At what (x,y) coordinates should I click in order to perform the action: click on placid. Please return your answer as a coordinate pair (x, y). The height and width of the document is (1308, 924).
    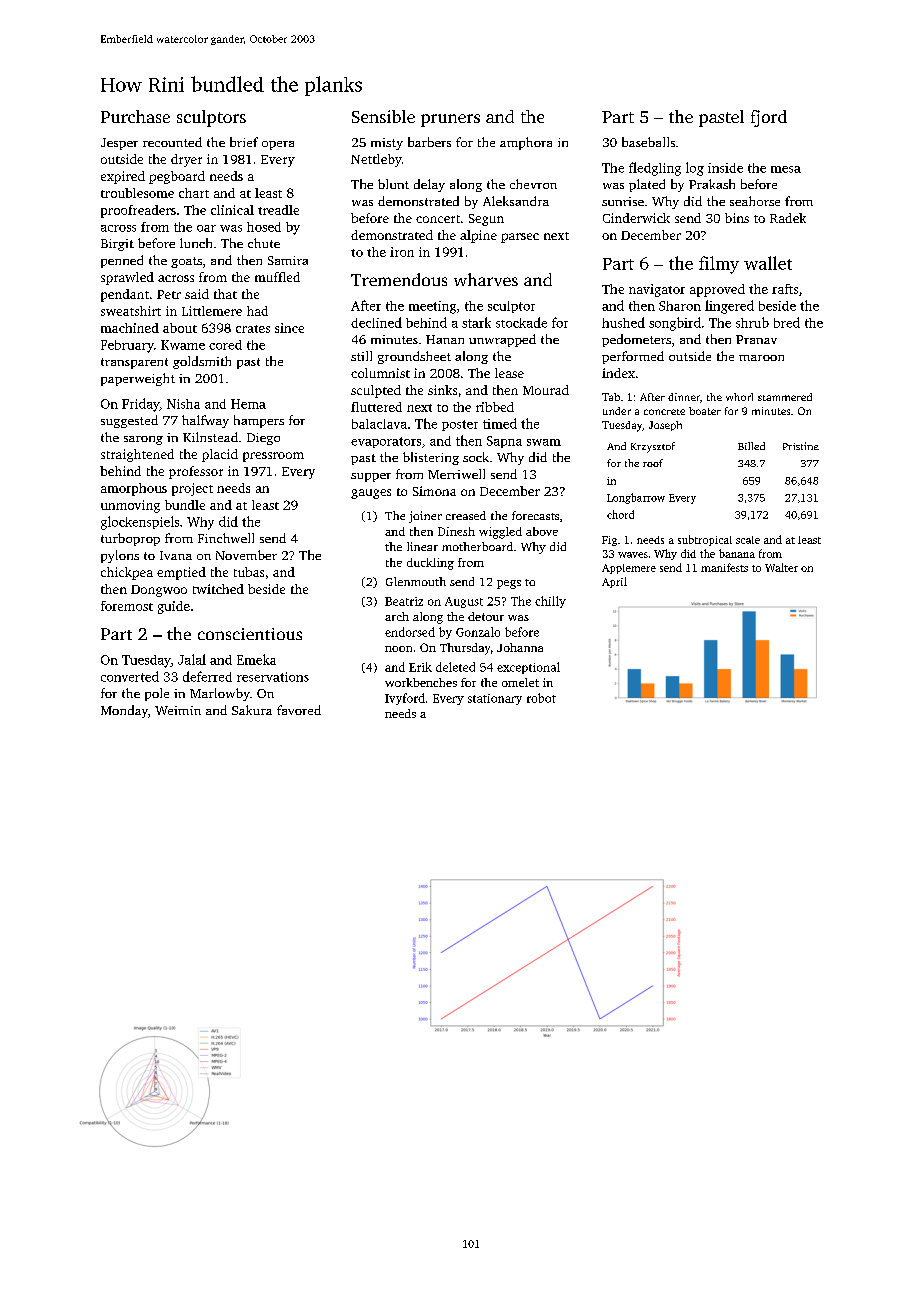
    Looking at the image, I should click on (220, 455).
